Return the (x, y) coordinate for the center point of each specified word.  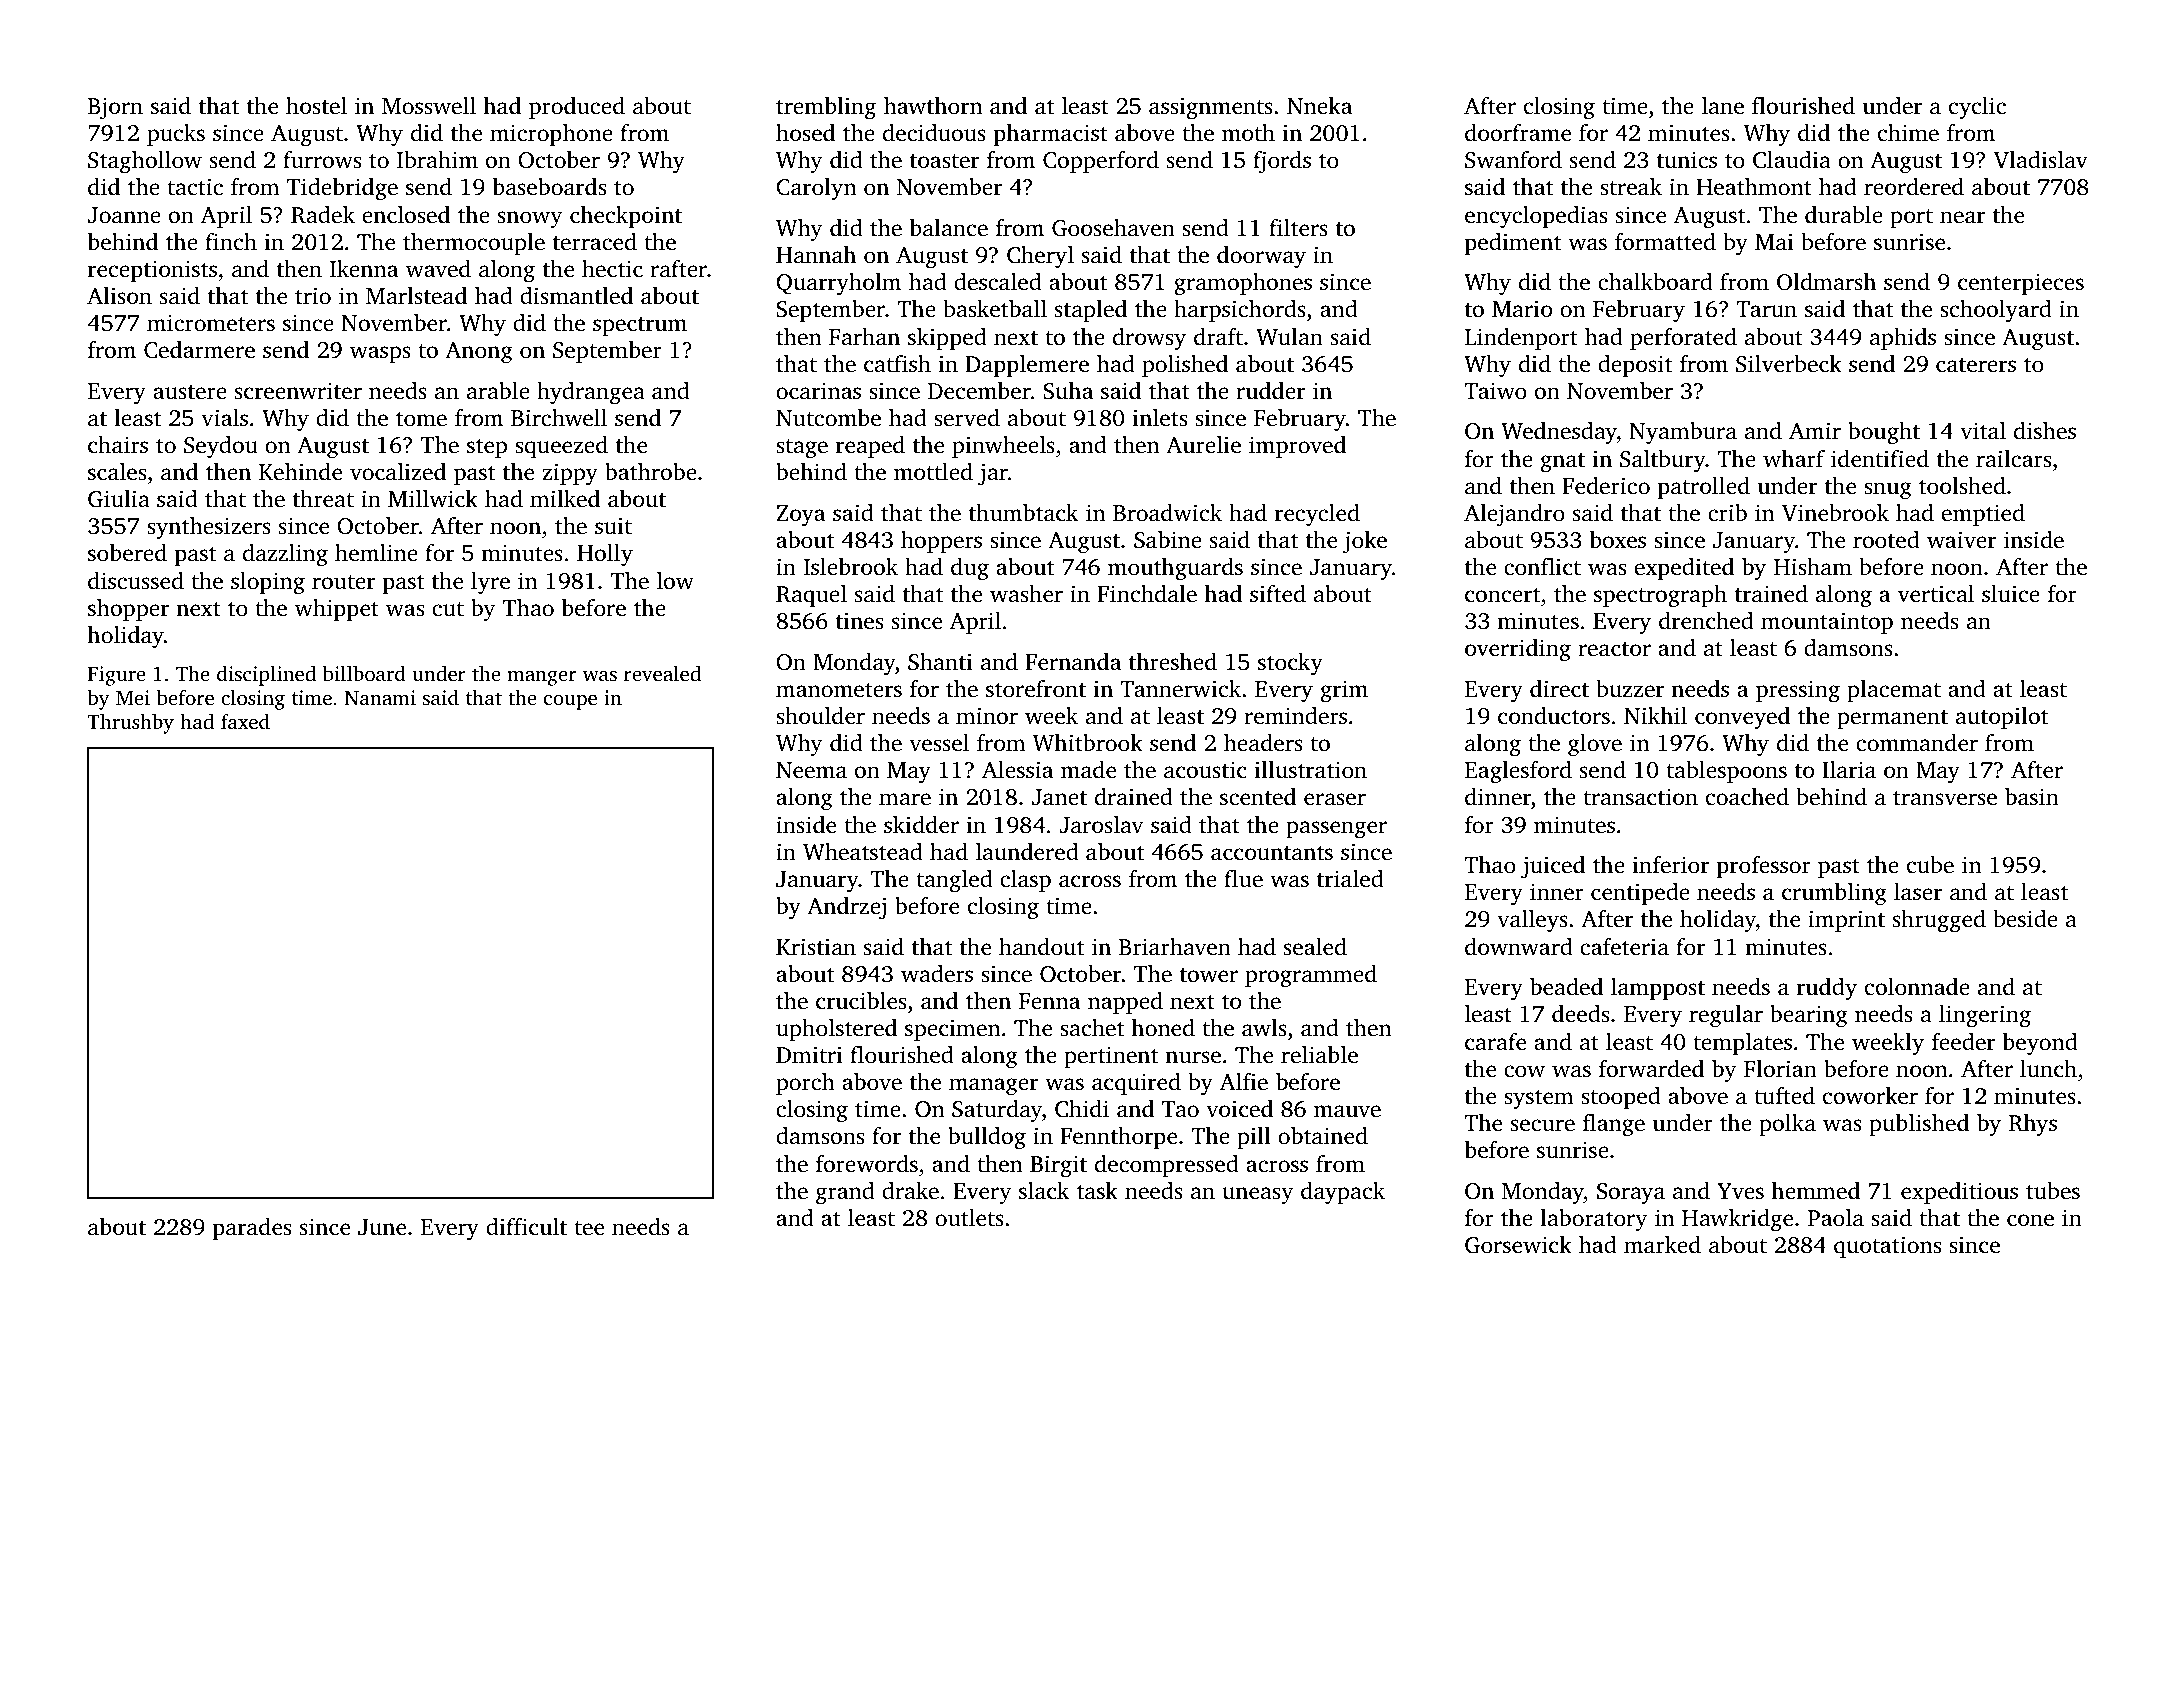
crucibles (861, 1001)
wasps (380, 354)
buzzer (1630, 689)
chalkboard (1655, 281)
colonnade (1917, 987)
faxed (245, 721)
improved (1297, 447)
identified (1880, 459)
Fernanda (1073, 661)
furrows (322, 159)
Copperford (1101, 162)
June (382, 1227)
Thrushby (130, 723)
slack (1044, 1191)
